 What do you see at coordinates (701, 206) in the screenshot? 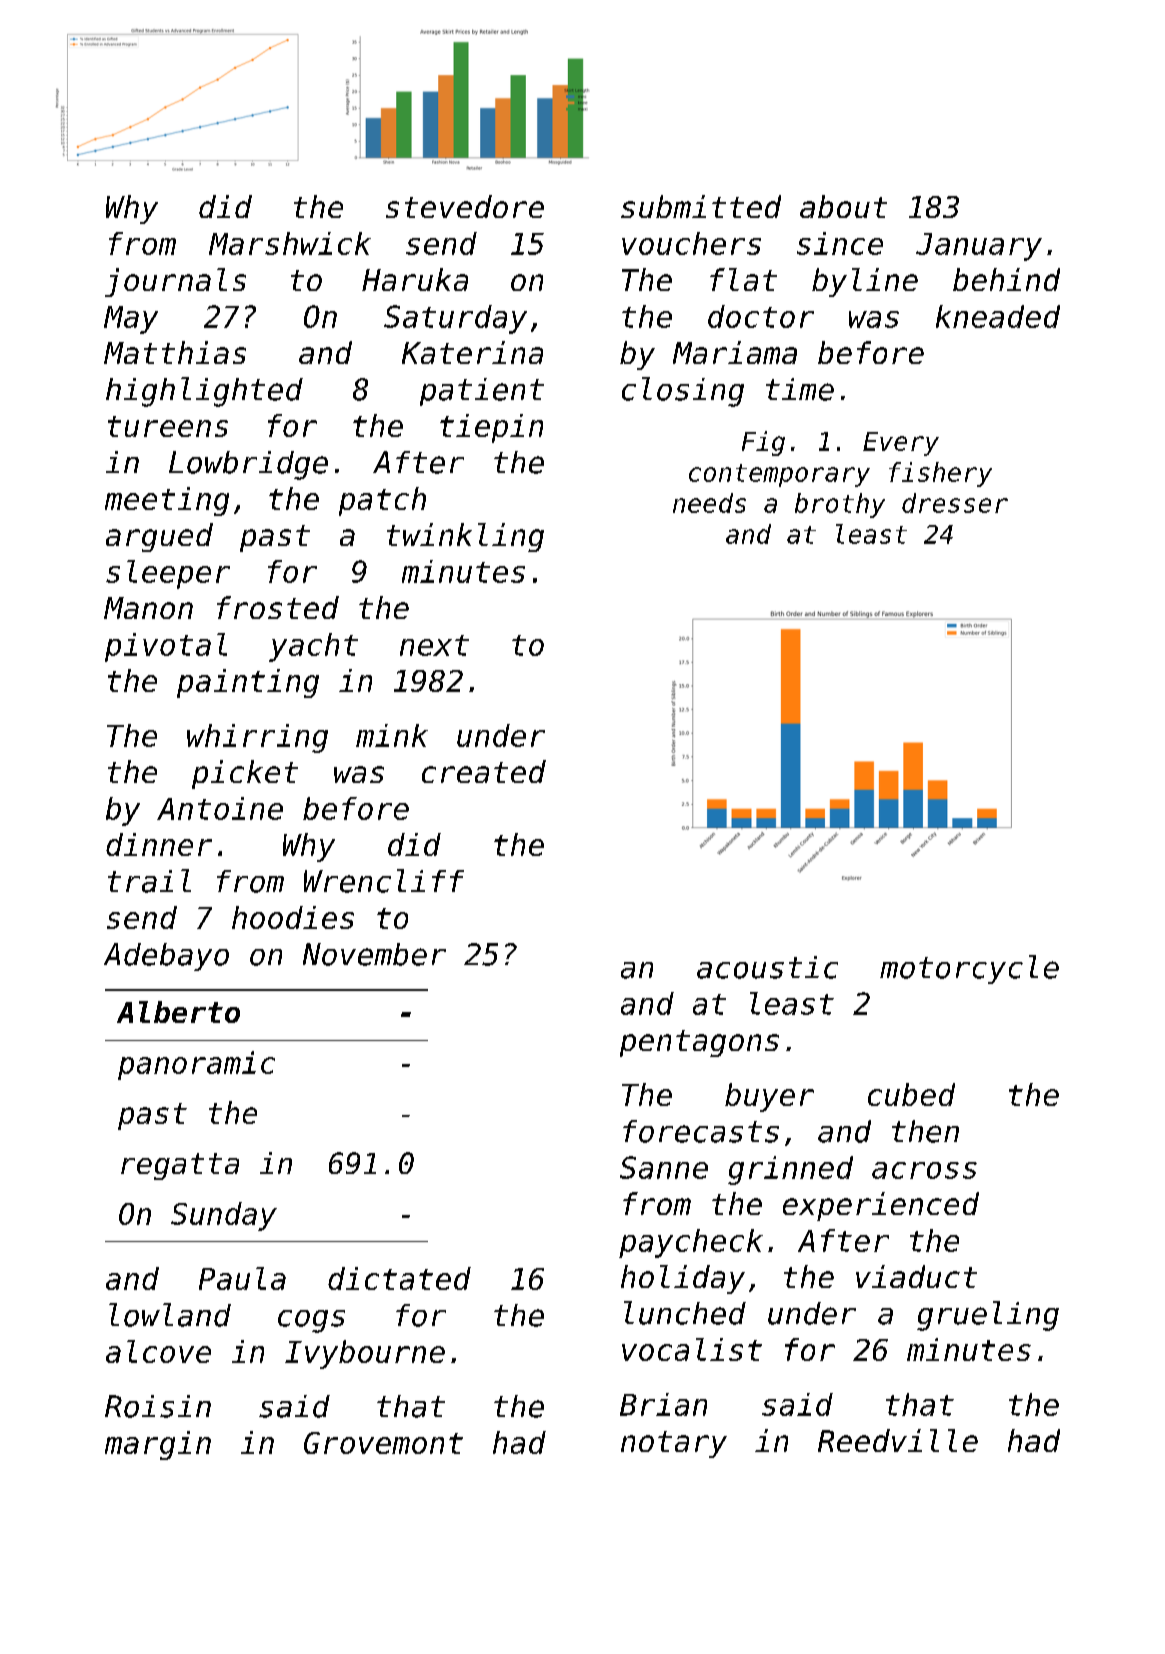
I see `submitted` at bounding box center [701, 206].
